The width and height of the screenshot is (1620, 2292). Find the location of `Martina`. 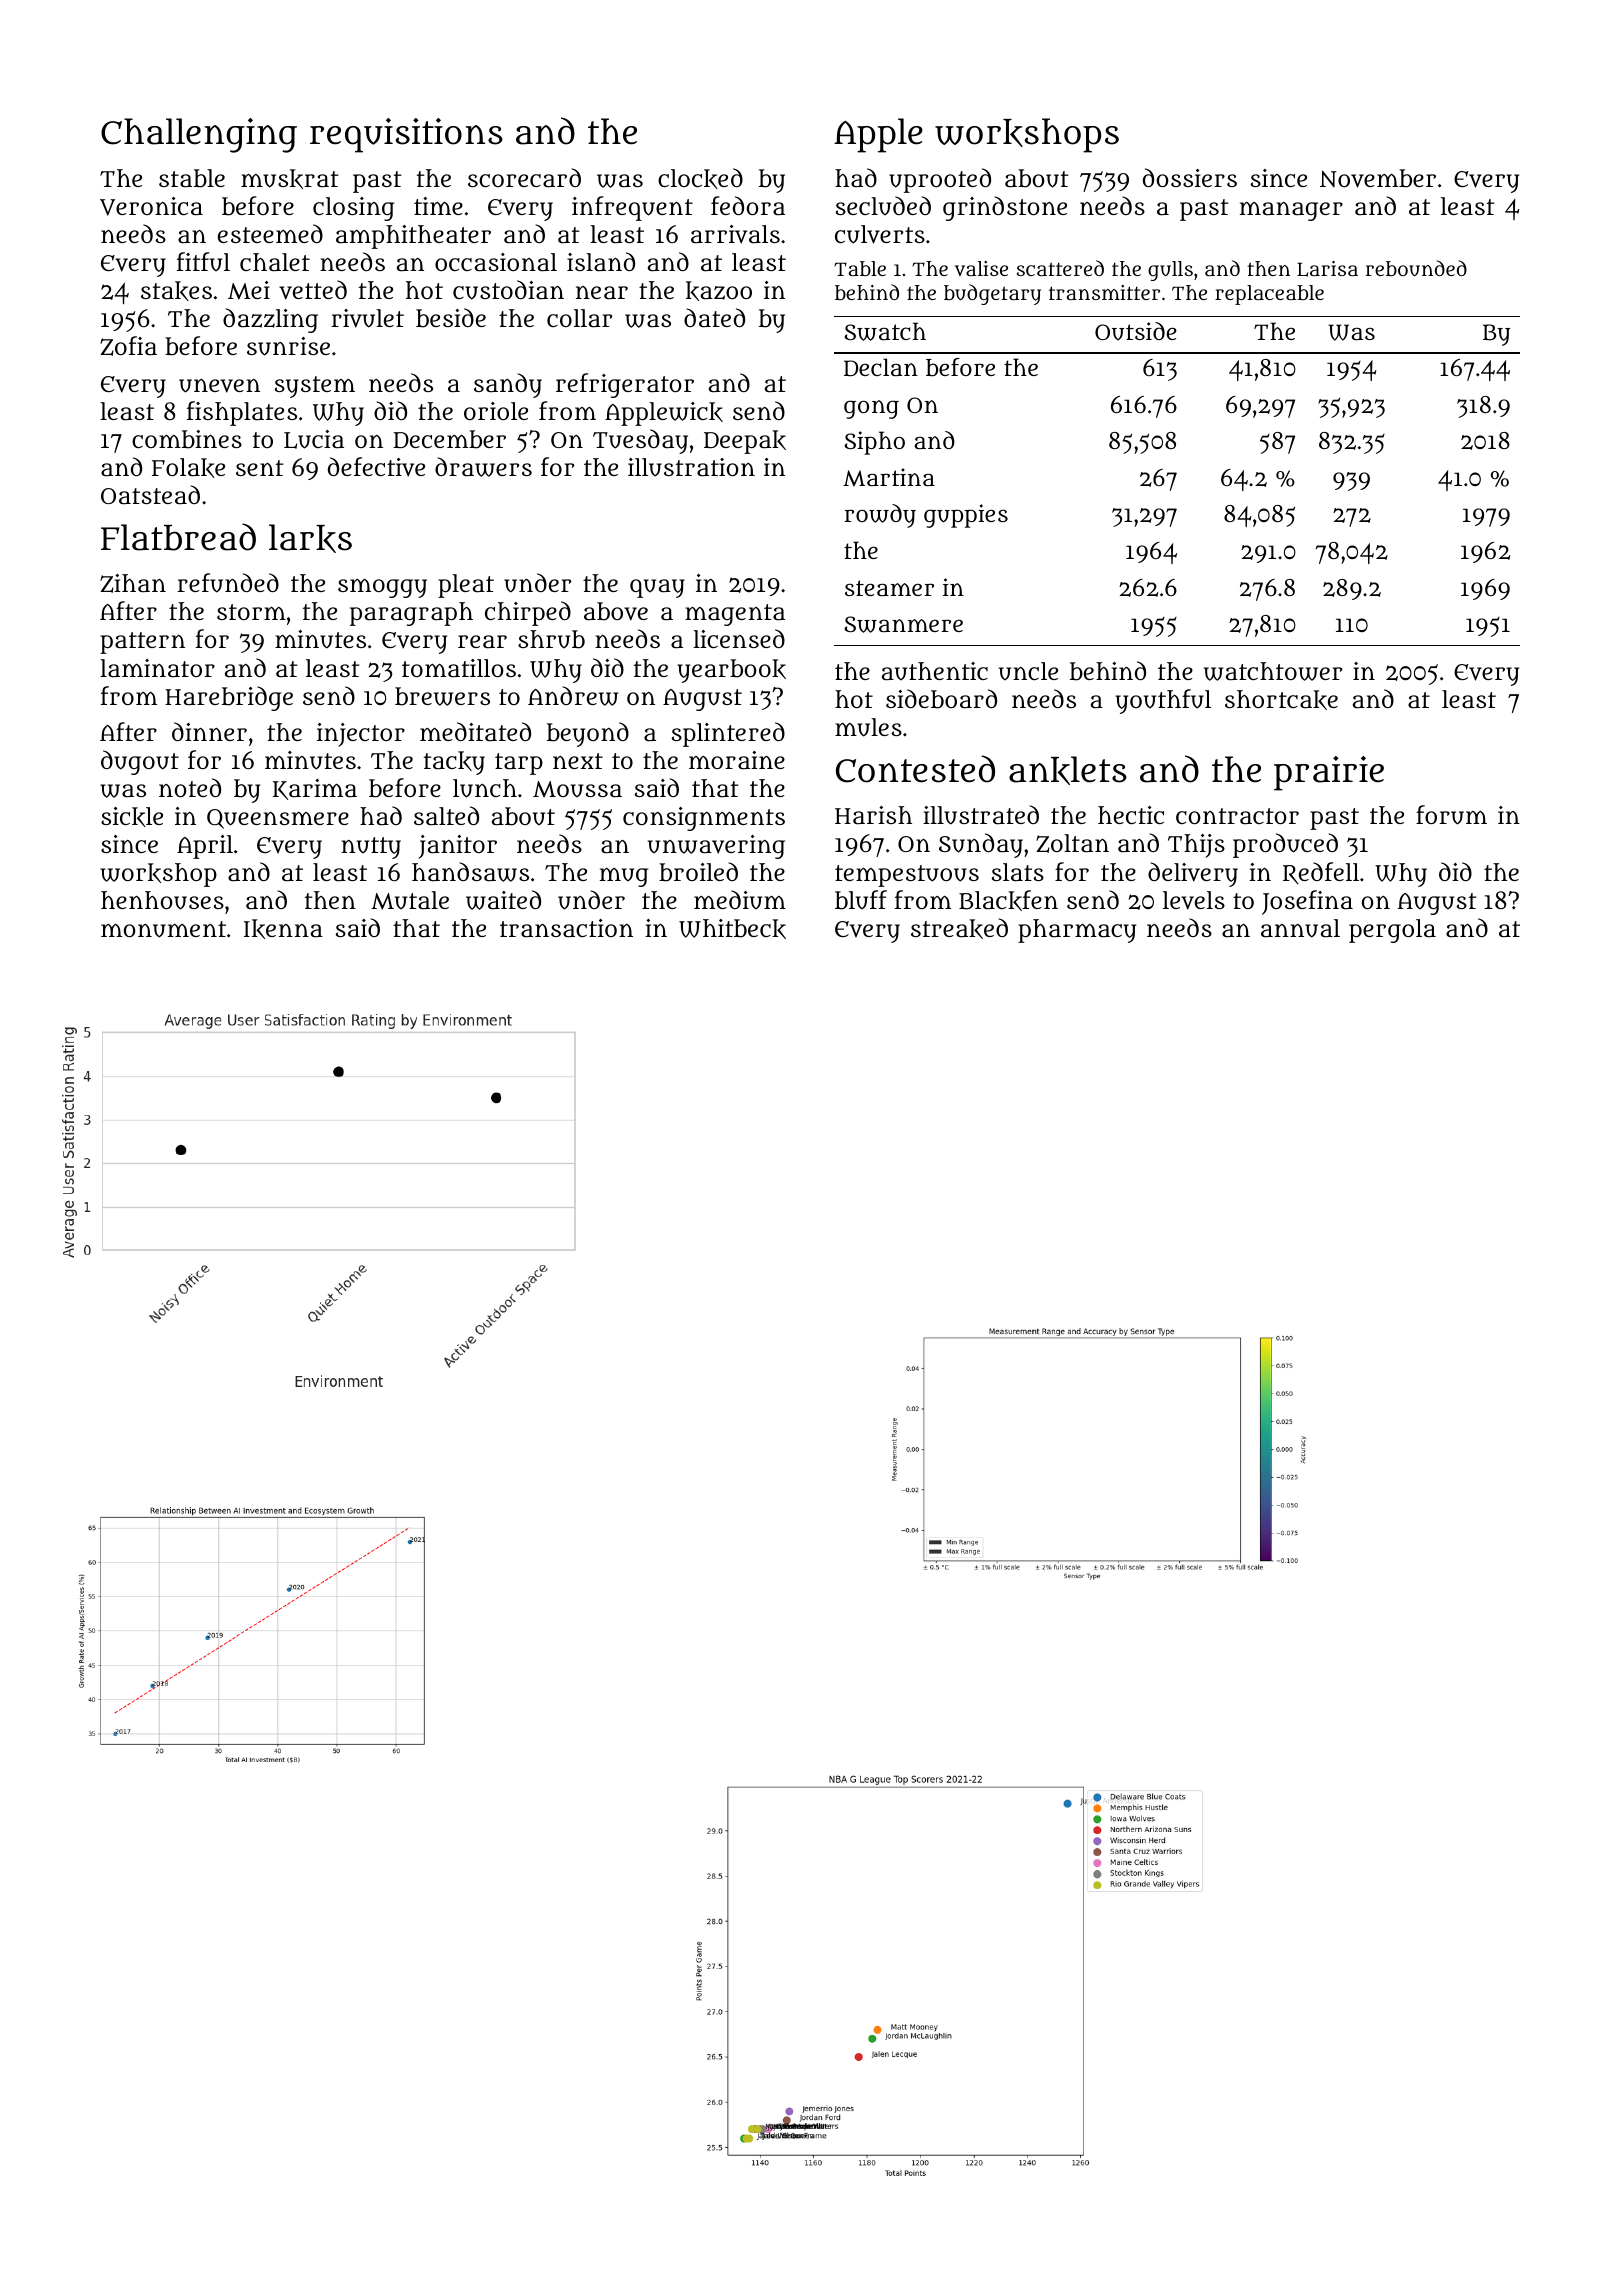

Martina is located at coordinates (889, 477).
